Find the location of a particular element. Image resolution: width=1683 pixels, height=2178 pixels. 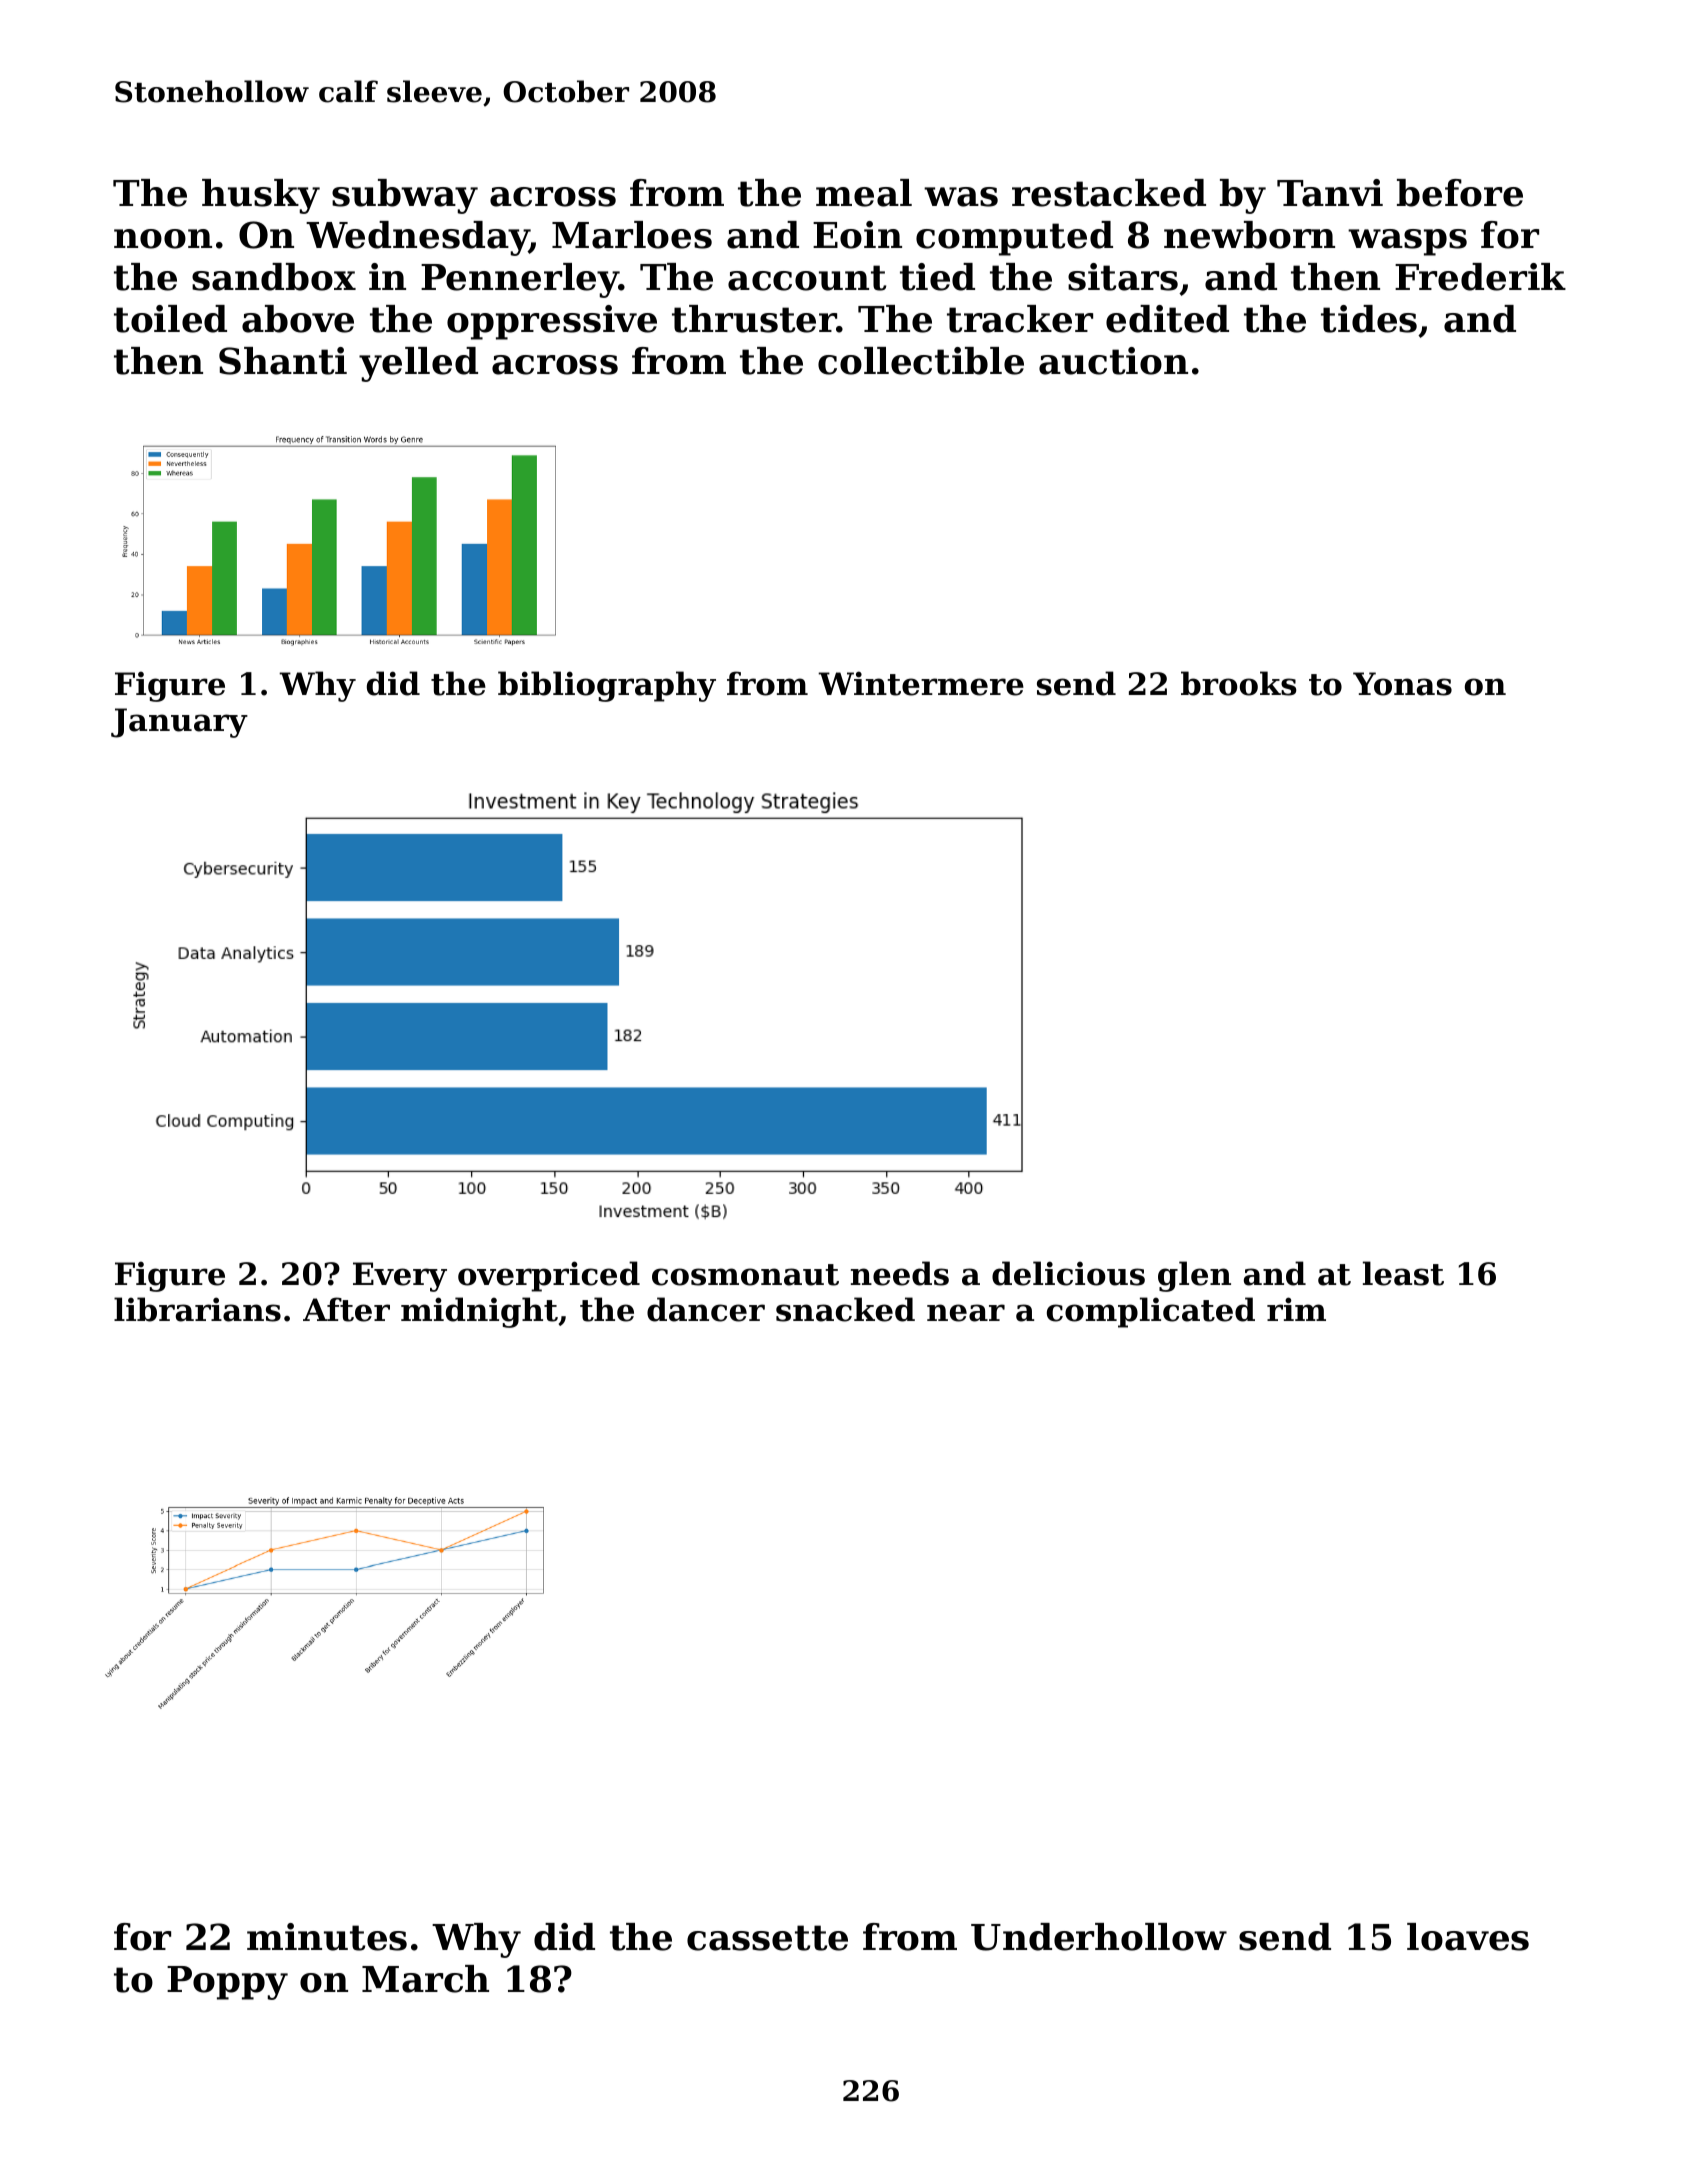

Marloes is located at coordinates (632, 235).
